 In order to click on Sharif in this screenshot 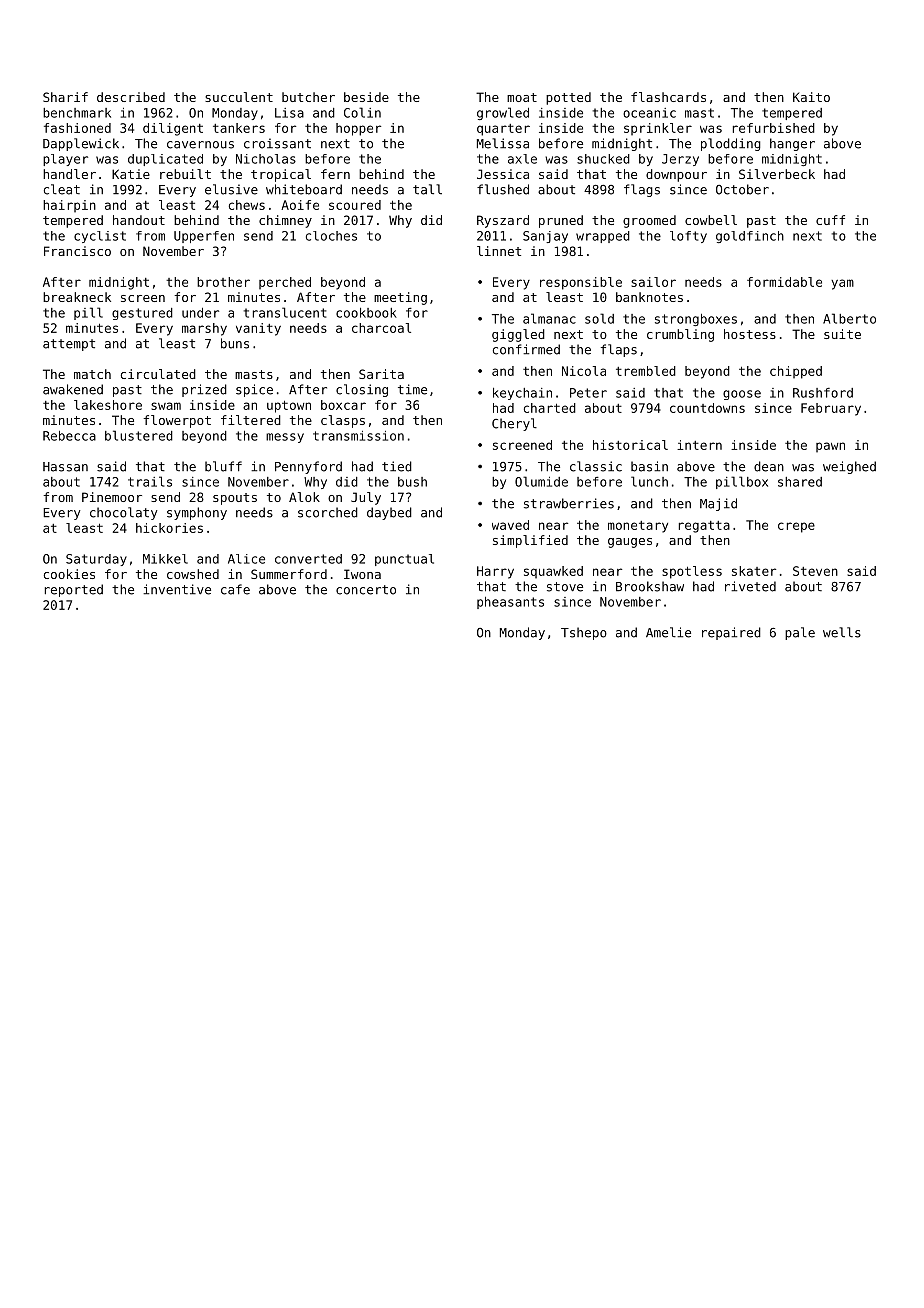, I will do `click(65, 97)`.
